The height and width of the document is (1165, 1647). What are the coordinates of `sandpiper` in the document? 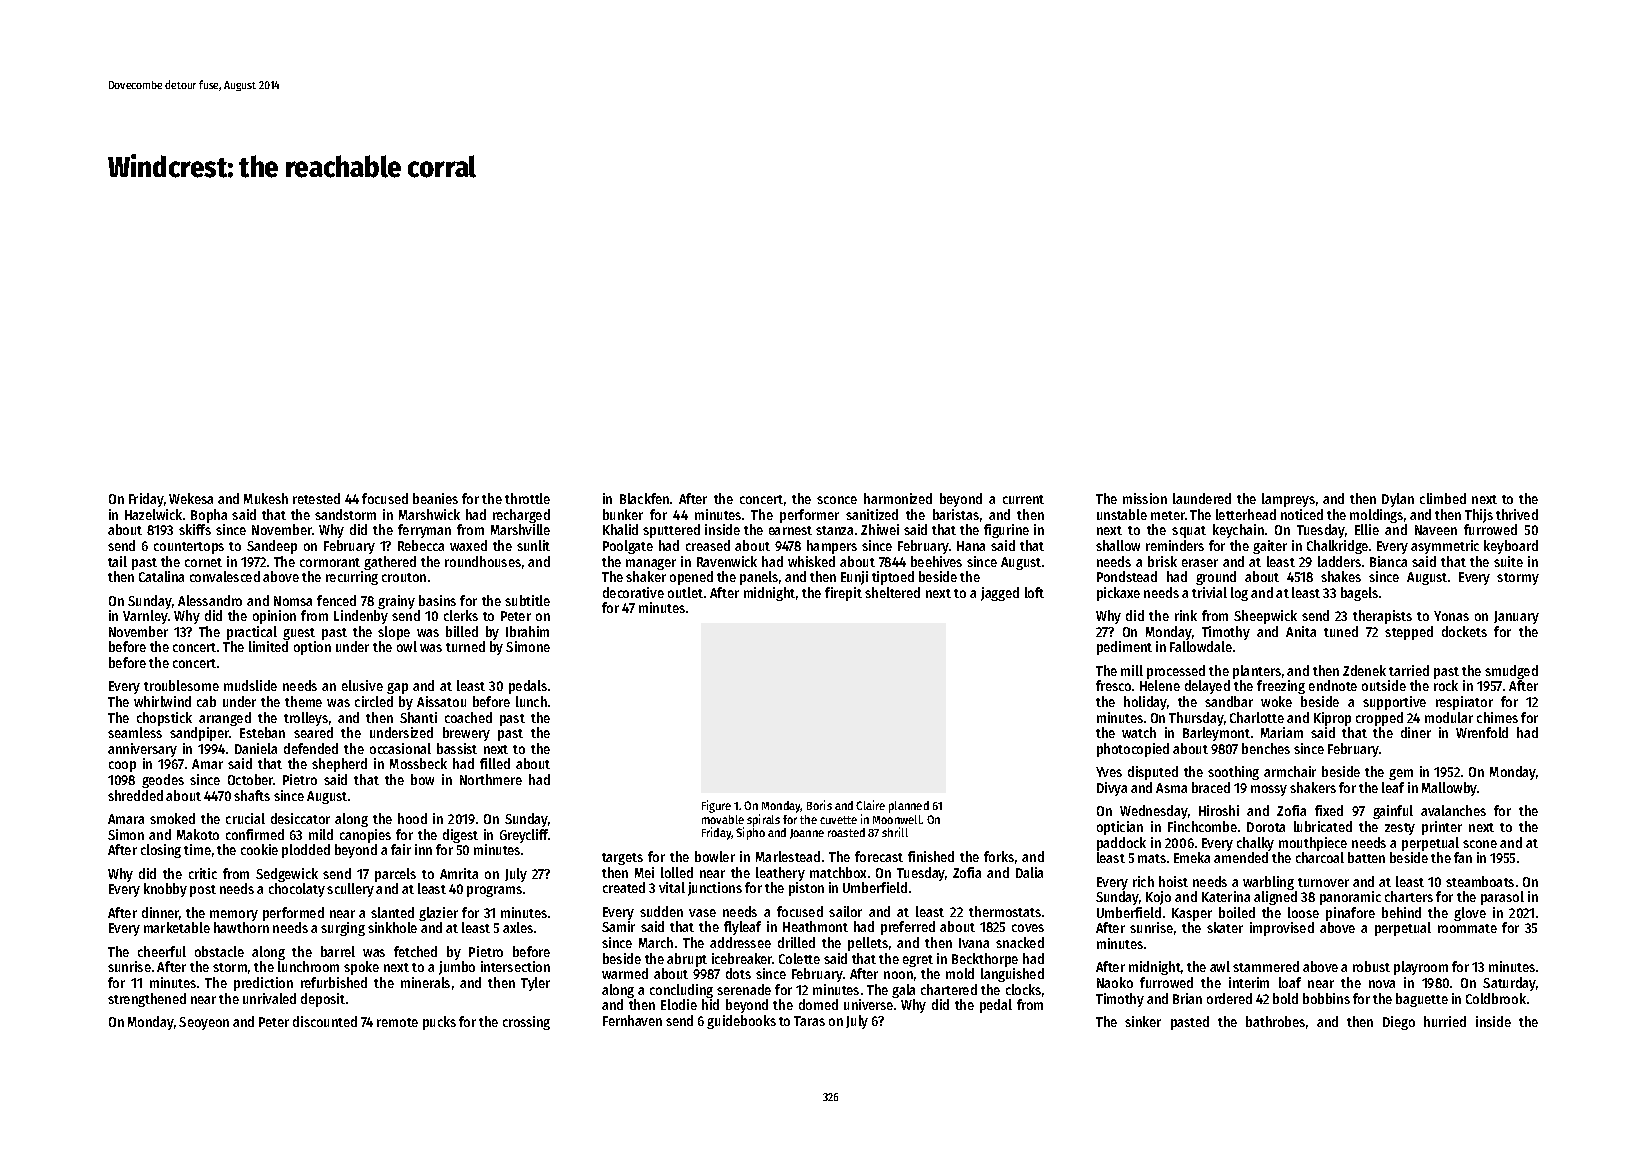 It's located at (199, 734).
